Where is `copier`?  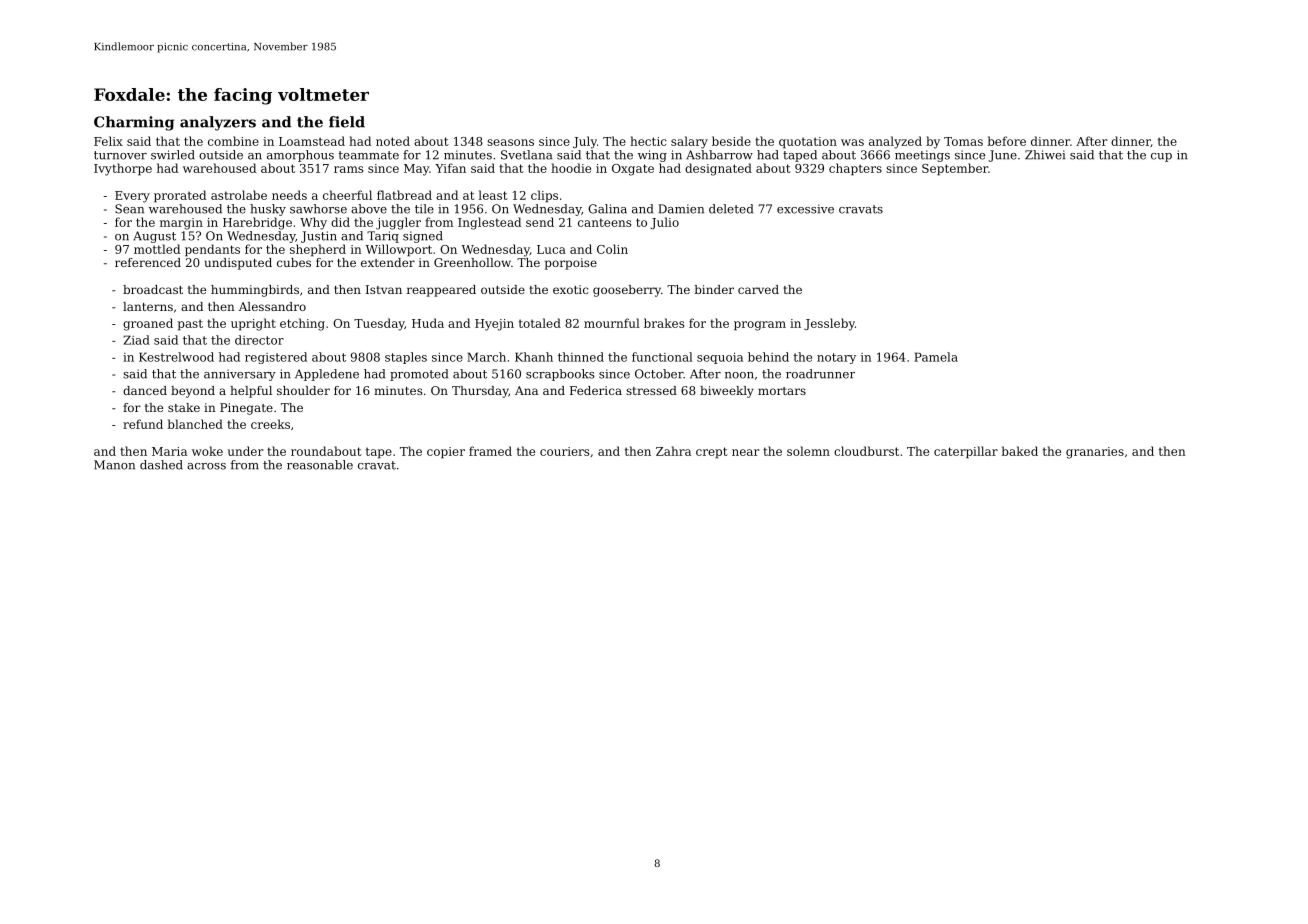 copier is located at coordinates (446, 453).
